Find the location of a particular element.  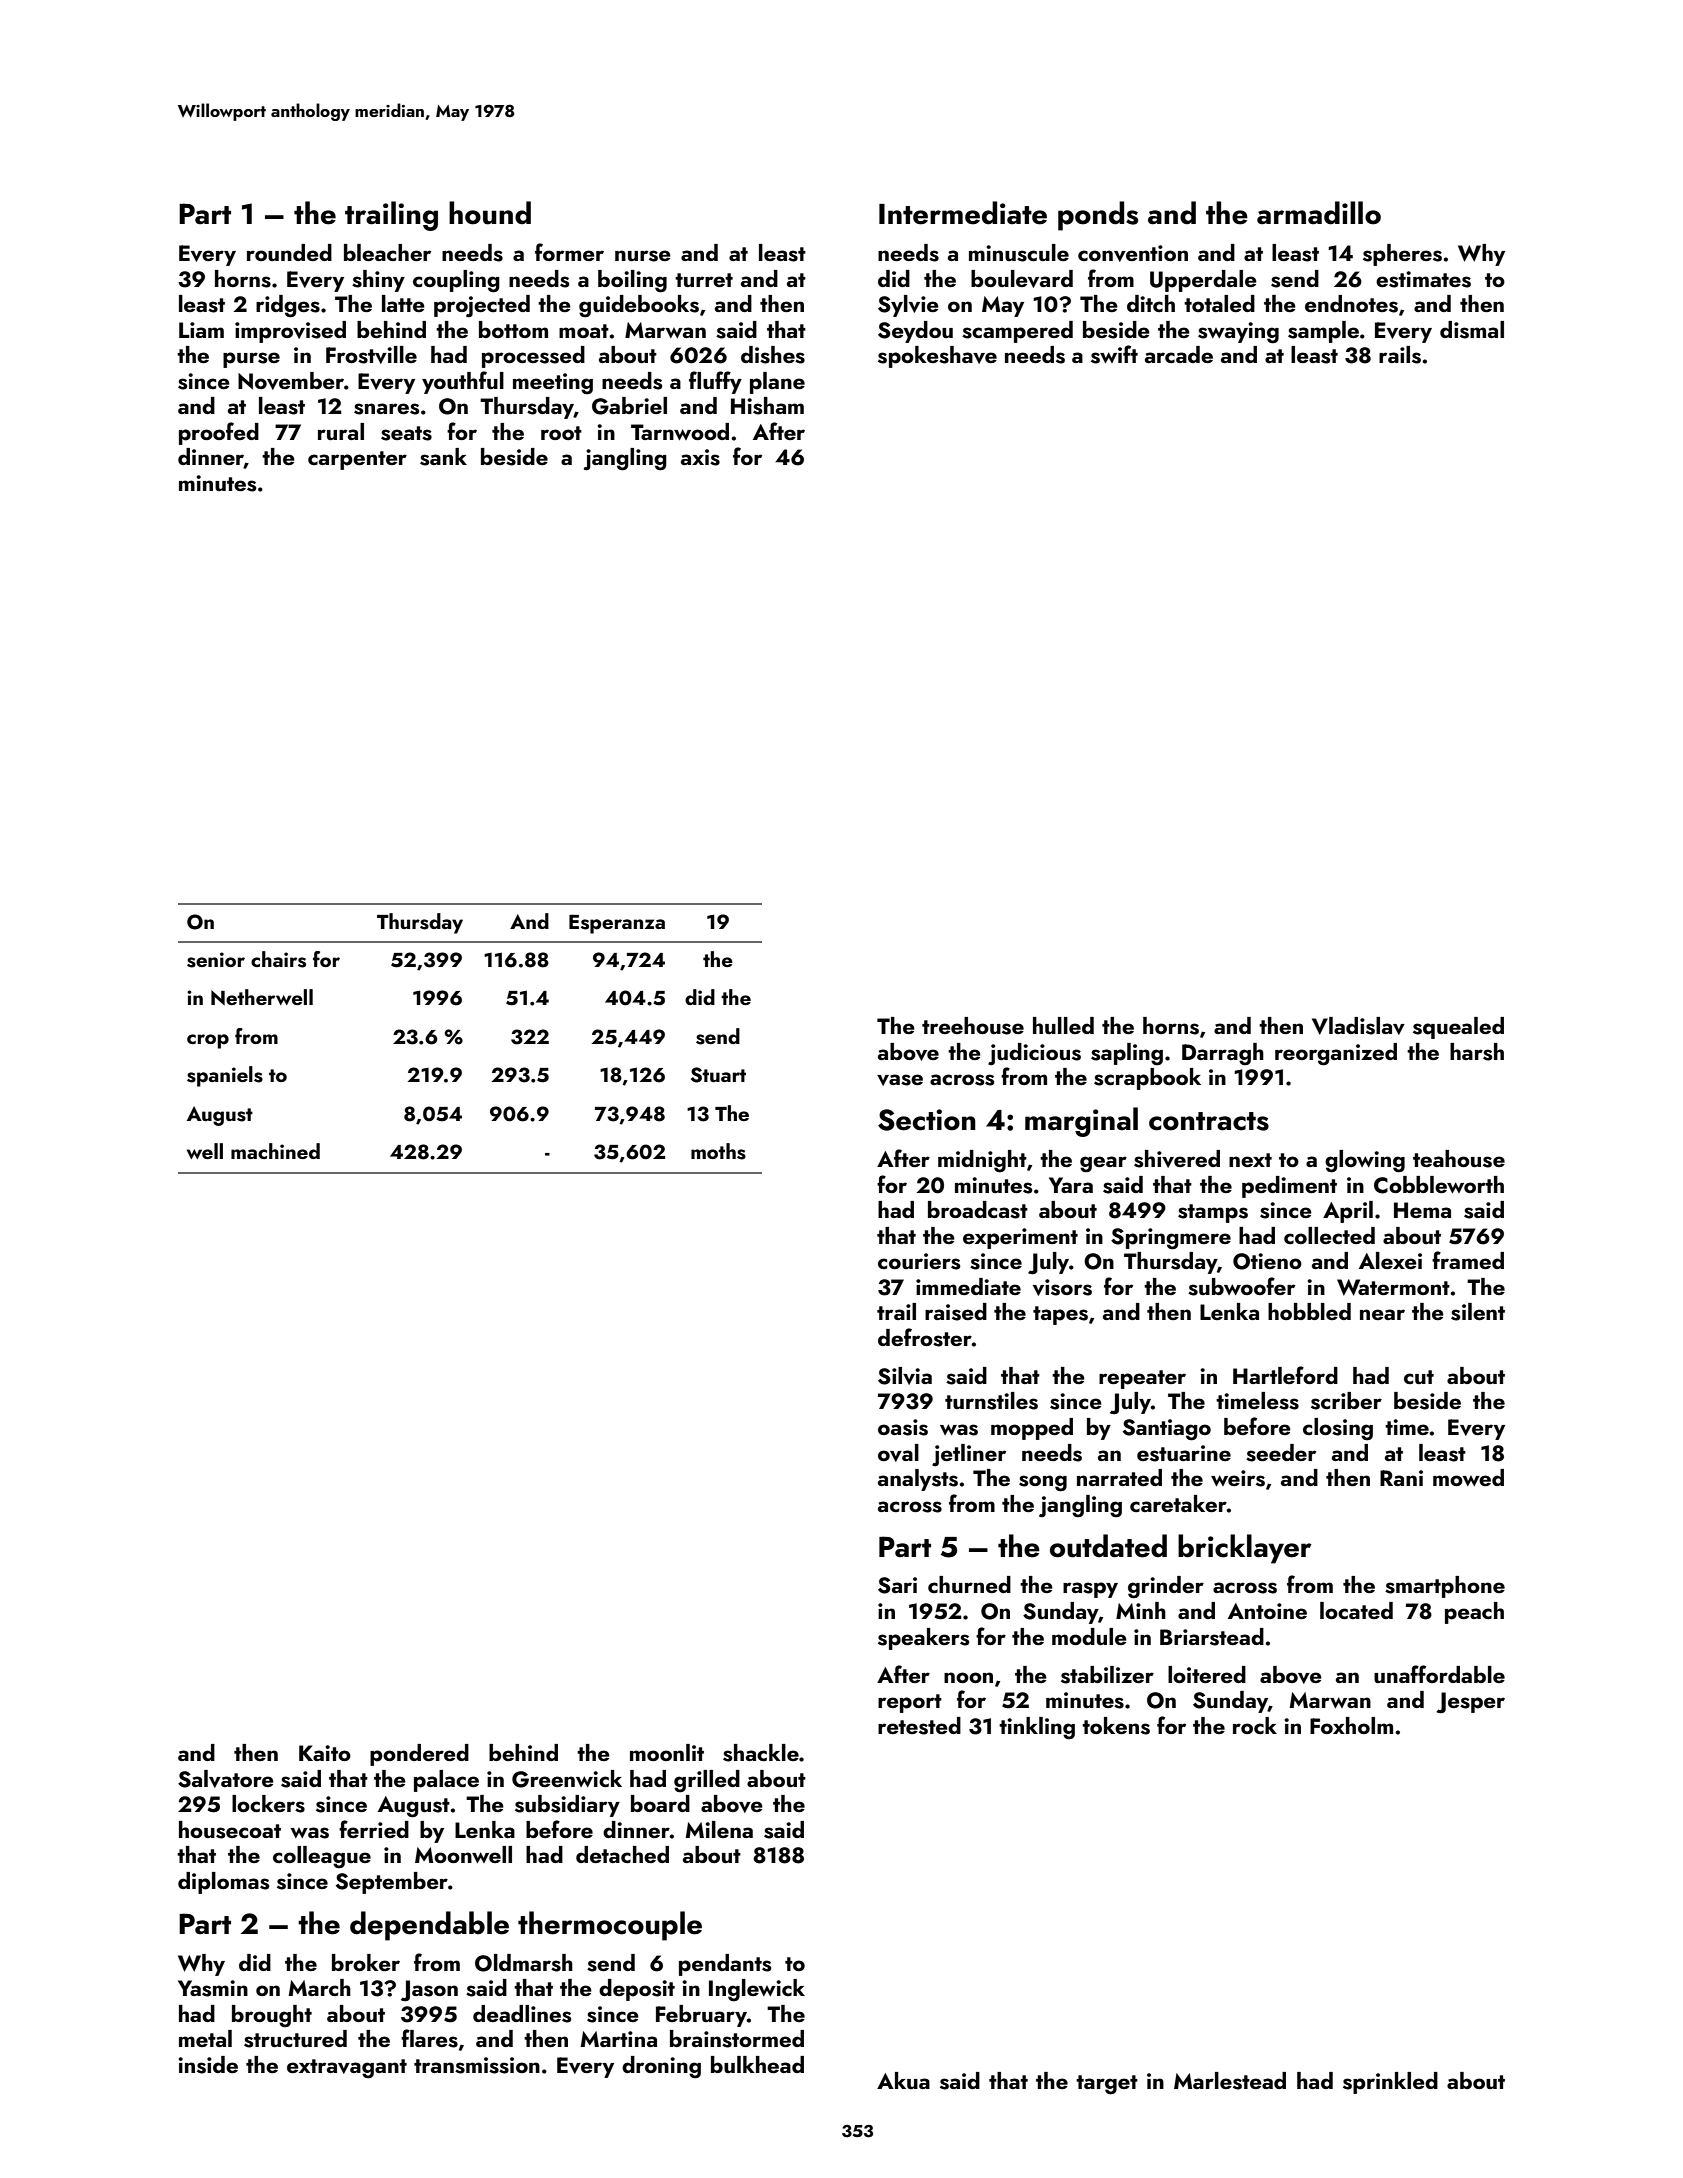

sprinkled is located at coordinates (1390, 2083).
